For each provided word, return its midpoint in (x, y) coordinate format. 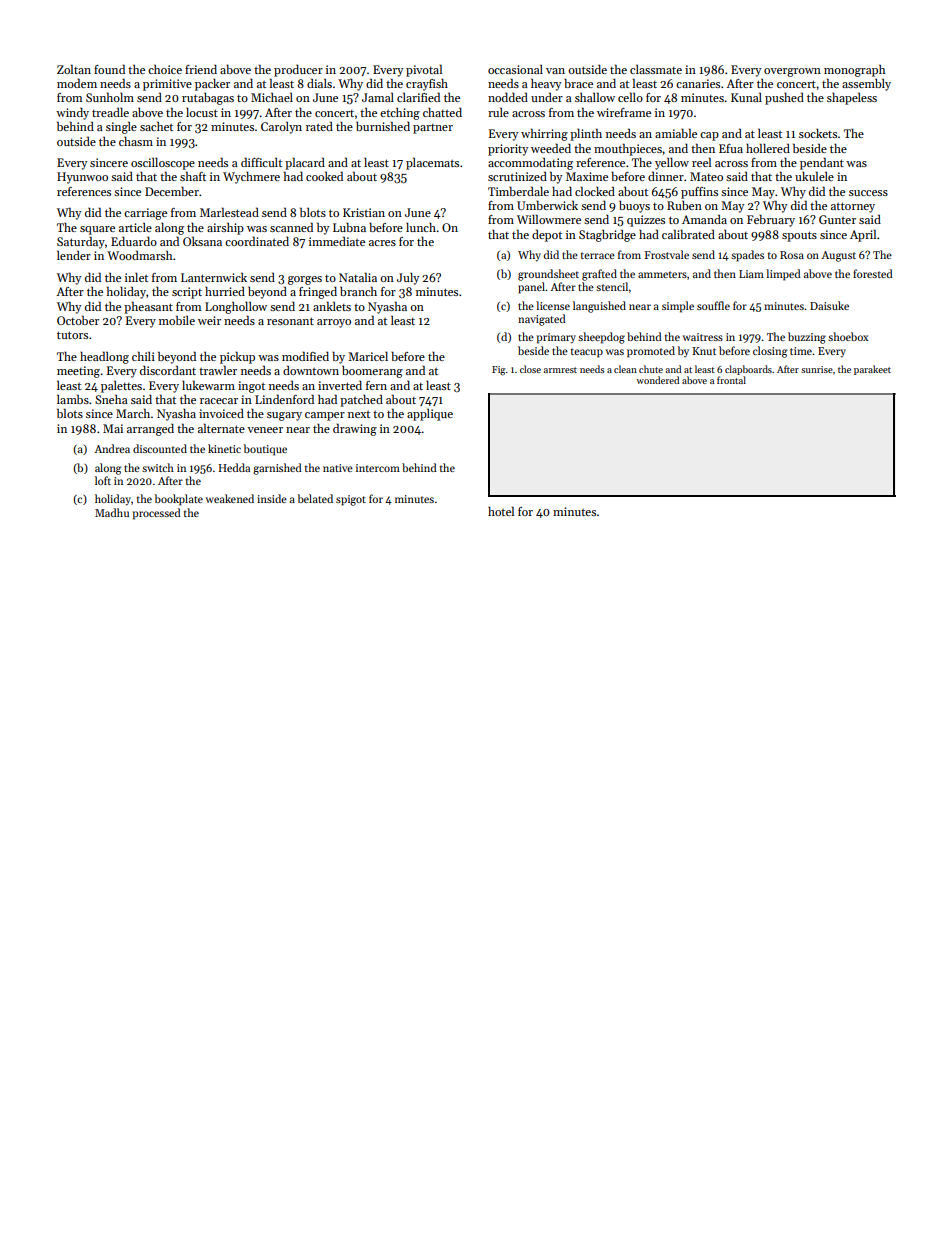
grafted (599, 275)
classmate (656, 69)
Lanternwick (214, 277)
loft (103, 480)
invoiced (221, 413)
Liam (751, 274)
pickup (237, 357)
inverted (340, 385)
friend (201, 69)
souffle (713, 305)
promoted (651, 352)
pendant (822, 163)
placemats (432, 163)
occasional (515, 69)
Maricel (368, 356)
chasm (136, 141)
